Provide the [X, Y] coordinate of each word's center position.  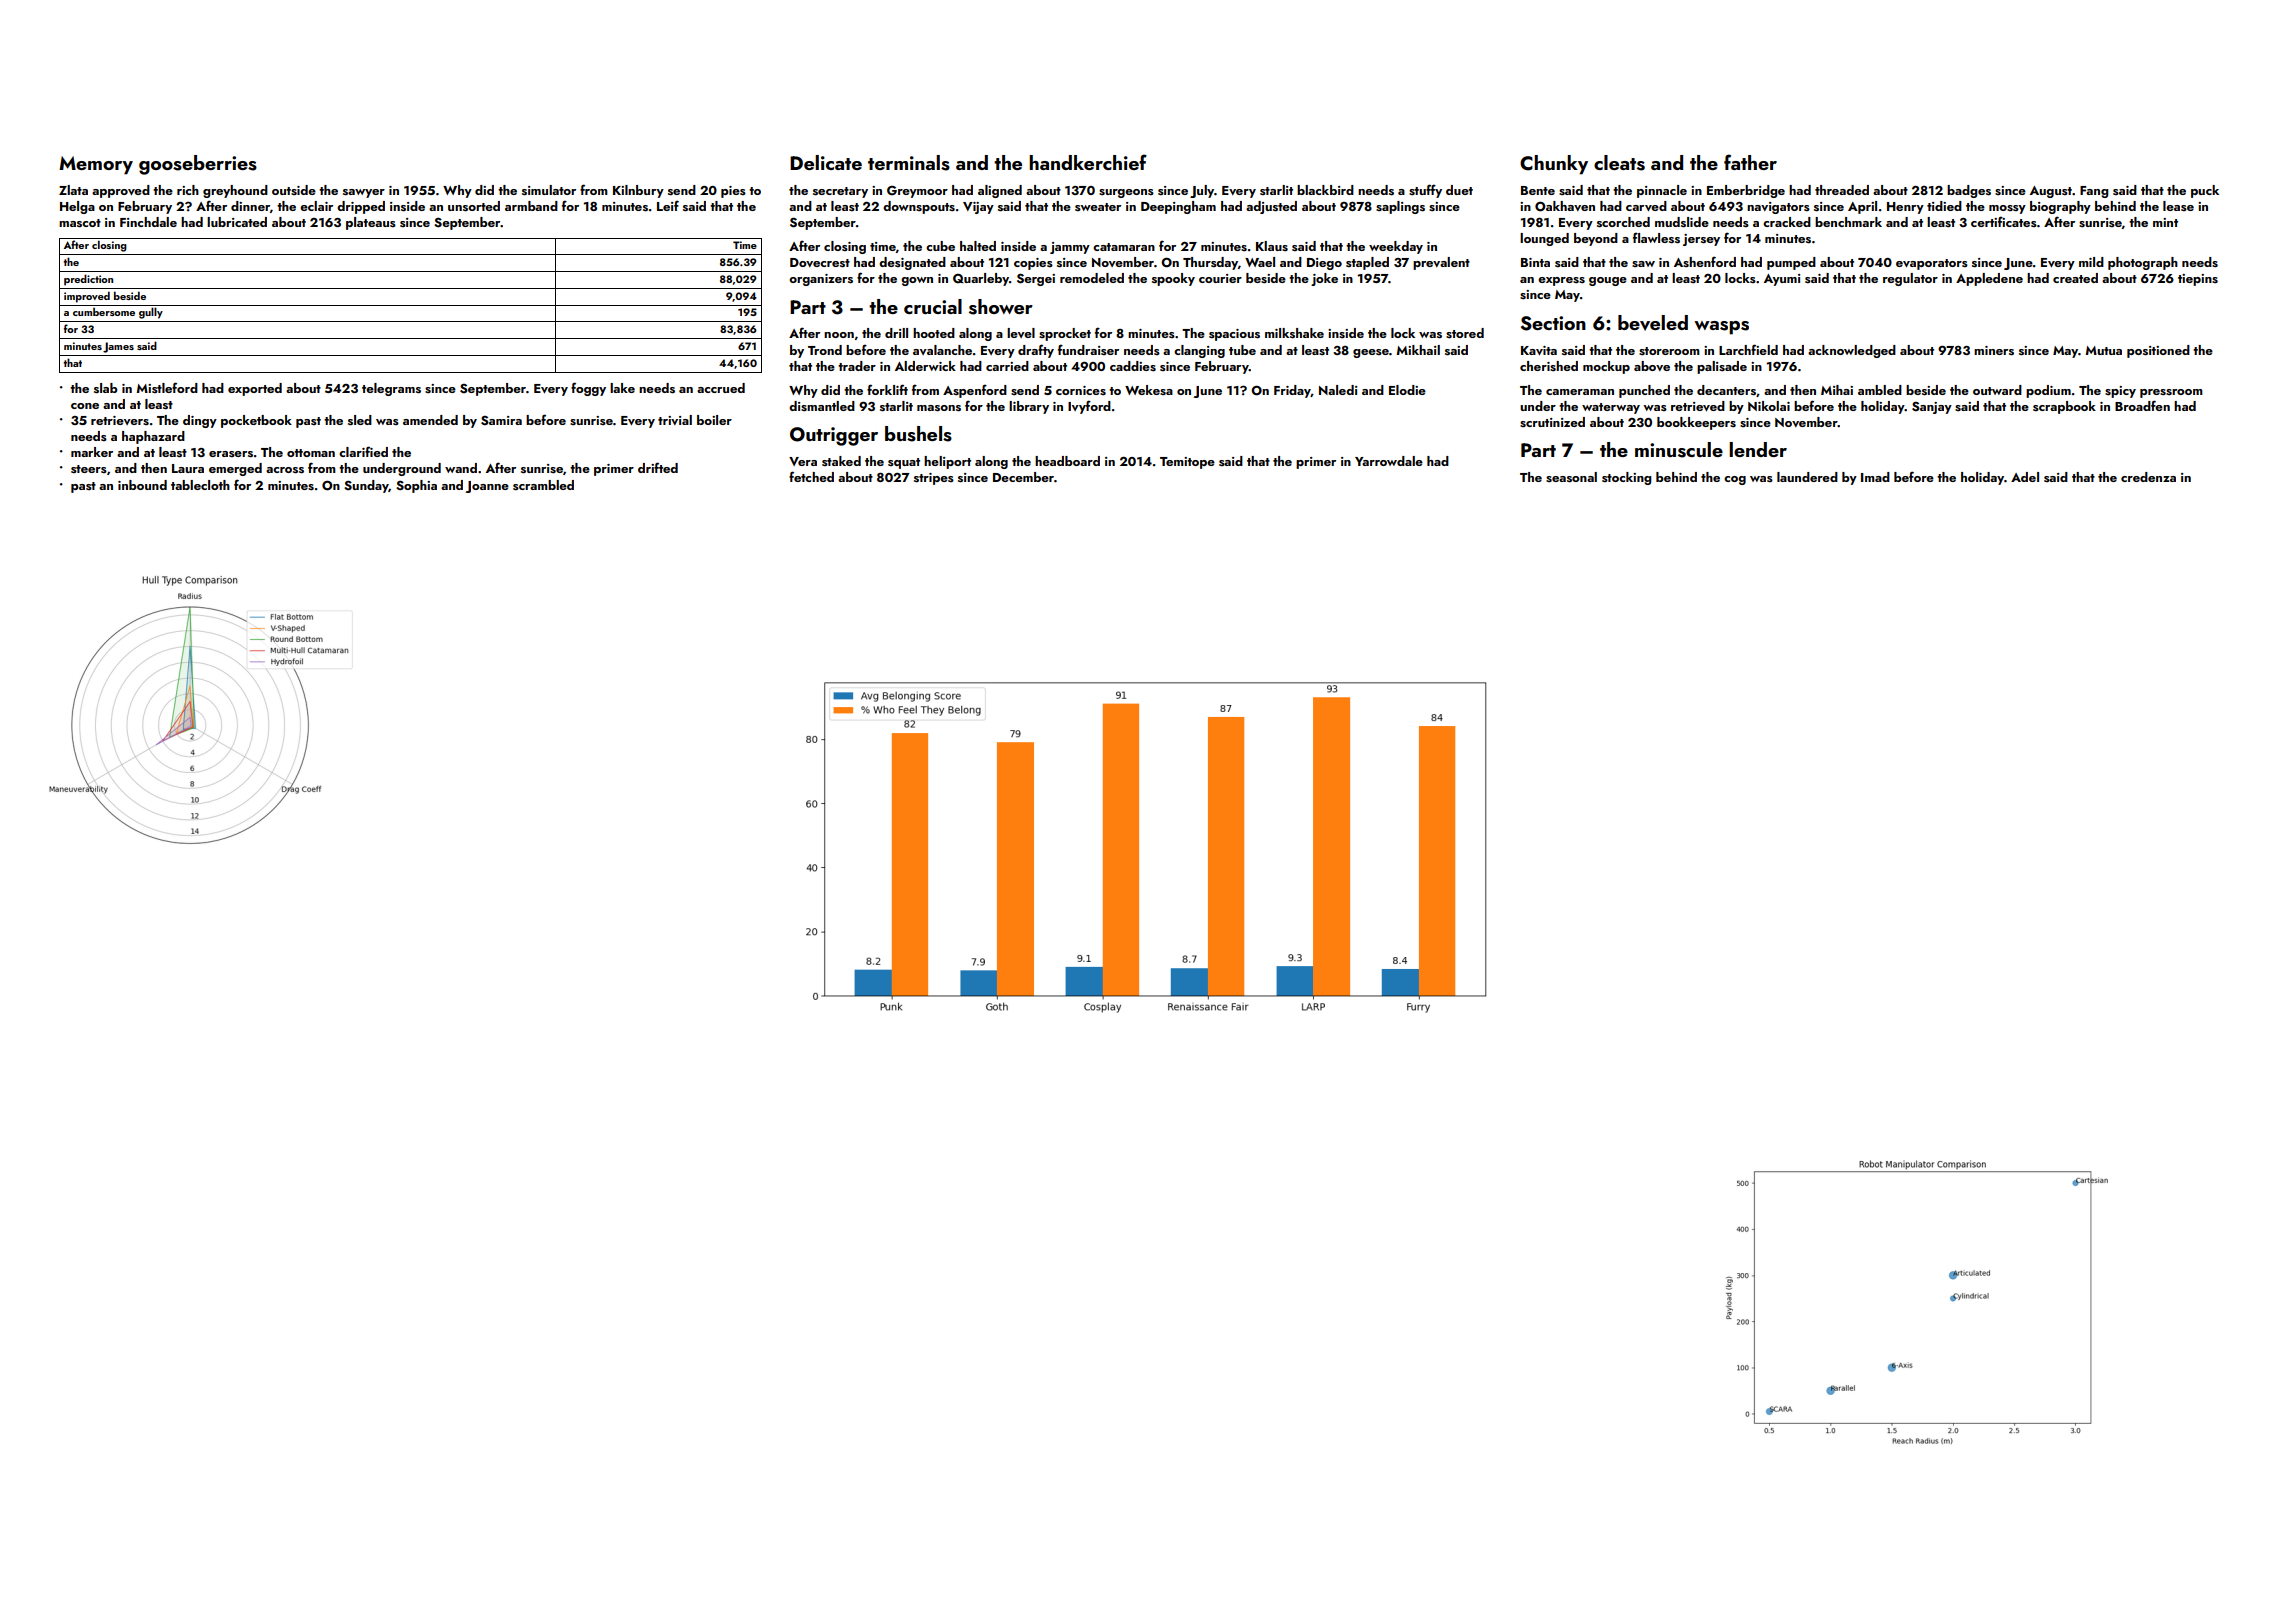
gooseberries [198, 165]
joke [1324, 279]
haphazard [153, 437]
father [1750, 162]
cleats [1619, 163]
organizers [821, 280]
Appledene [1989, 279]
